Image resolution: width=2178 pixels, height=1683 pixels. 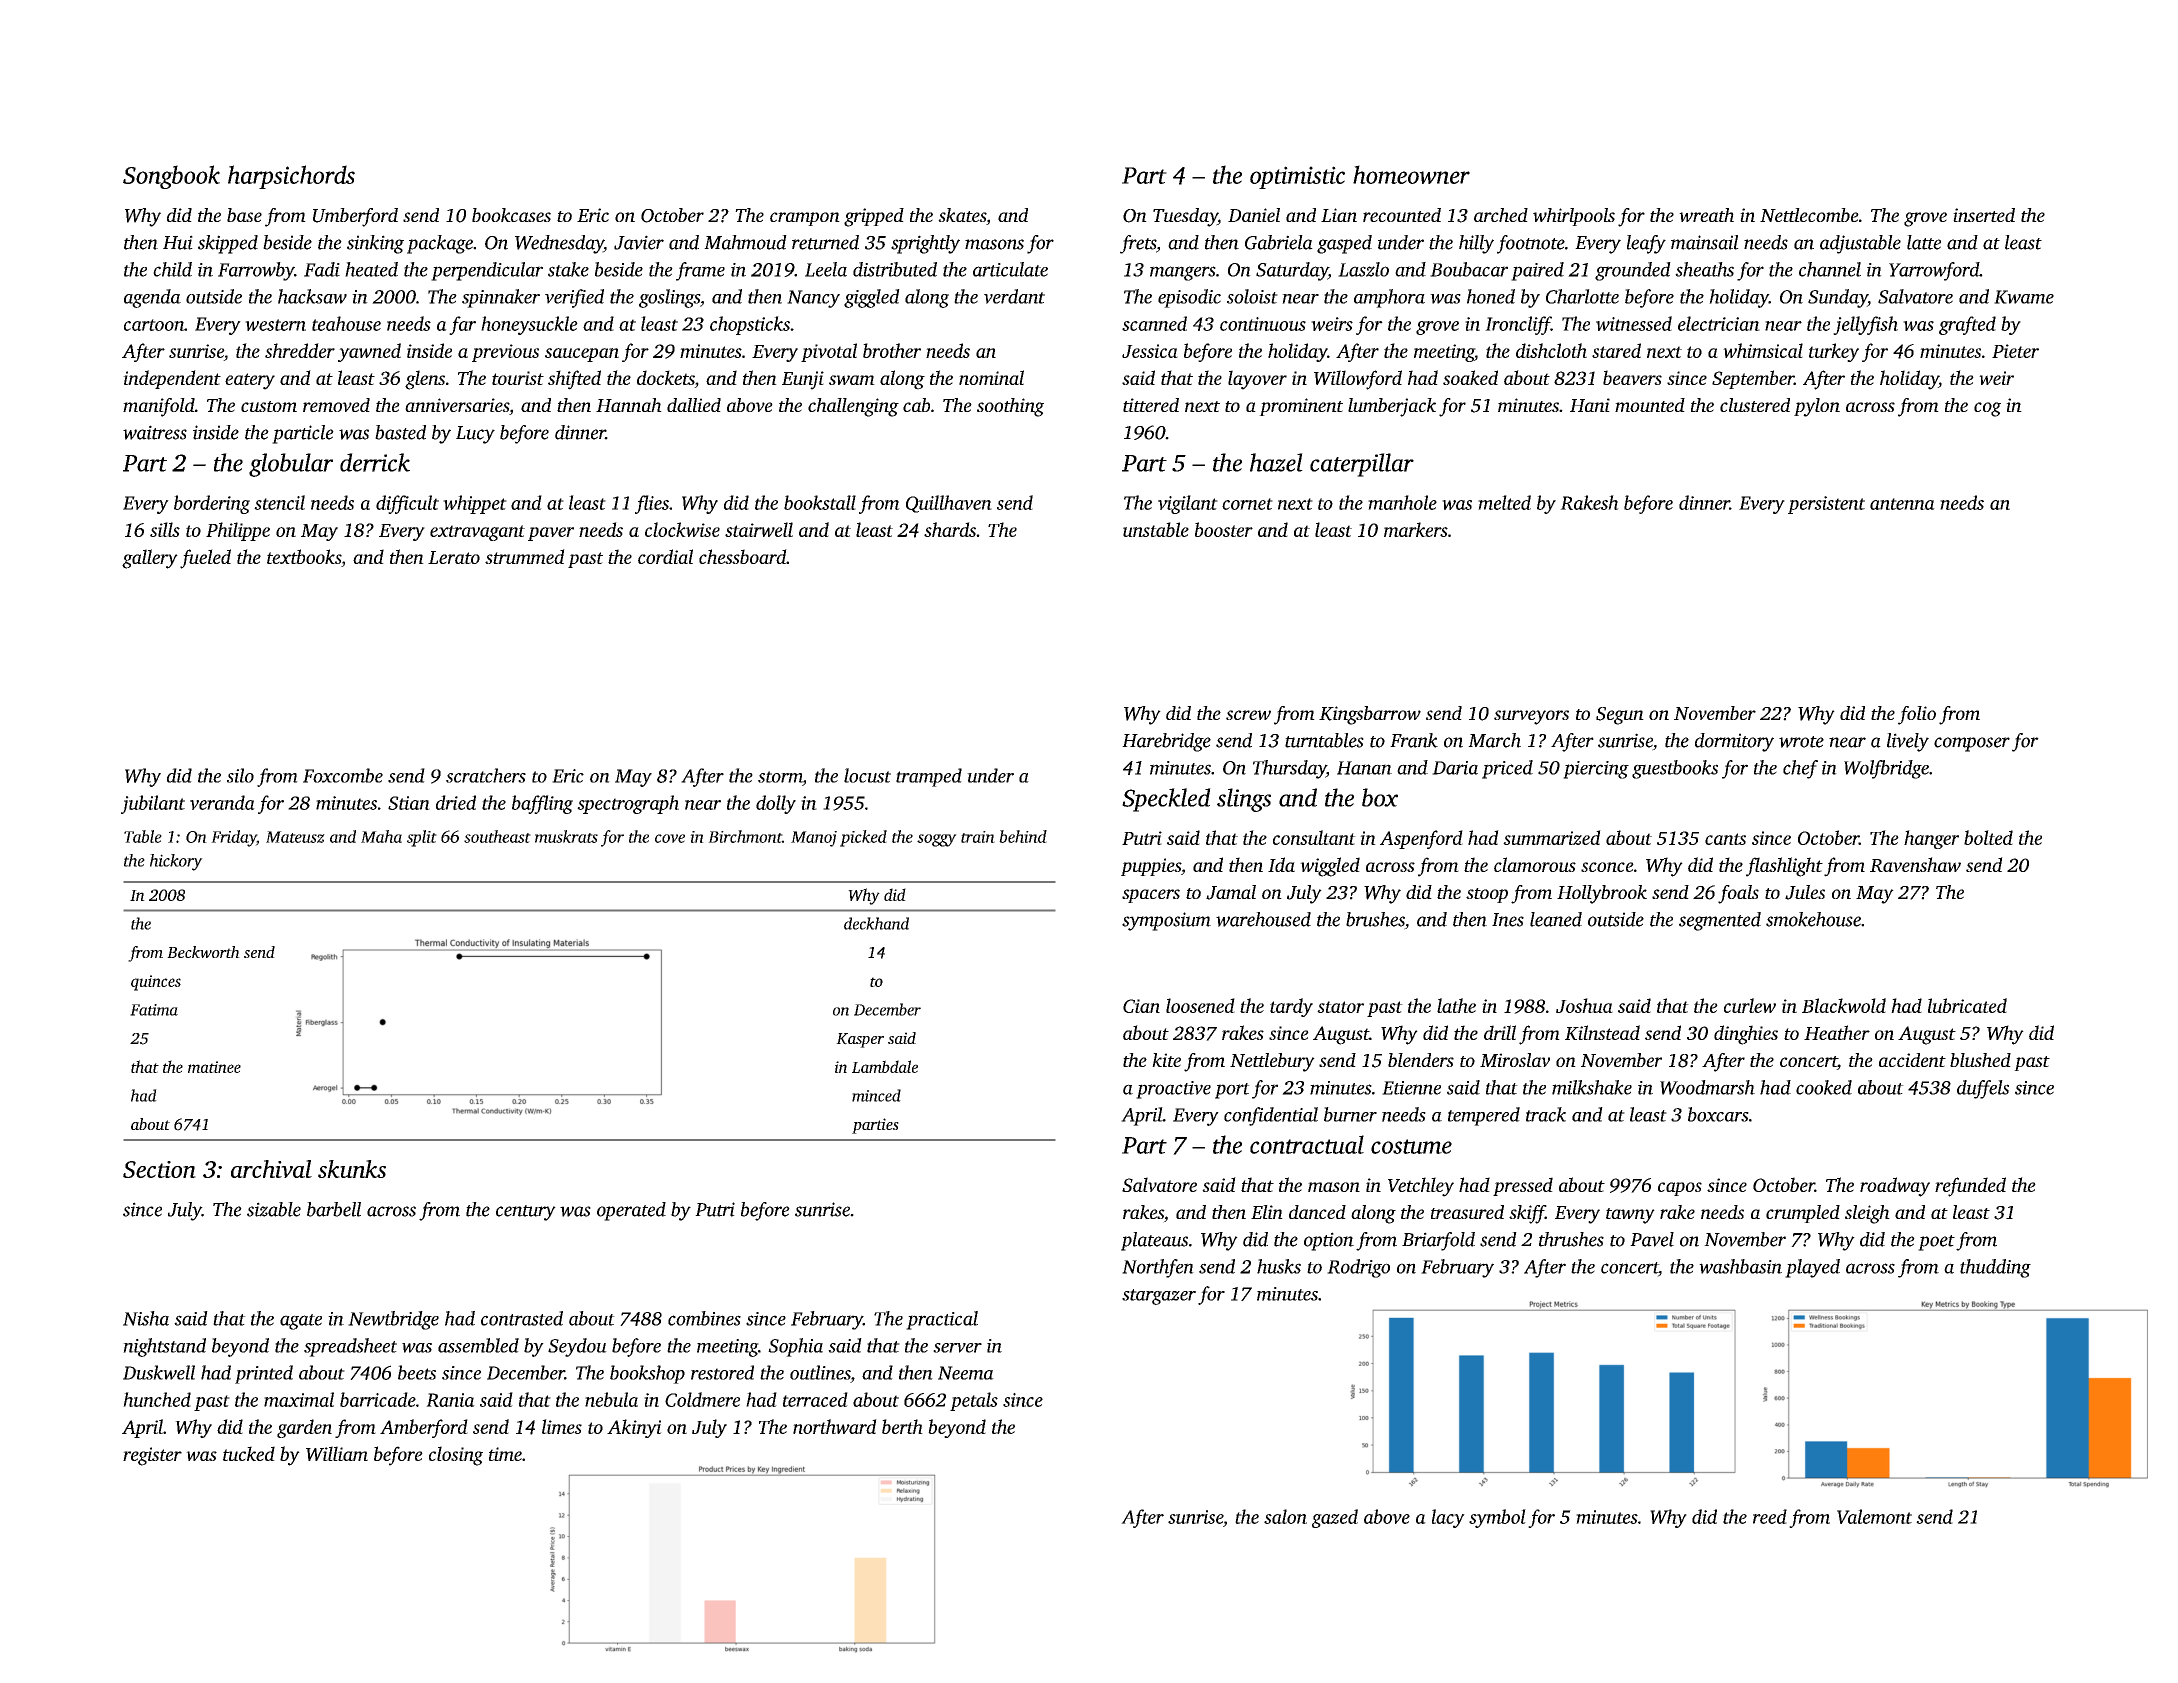 I want to click on inserted, so click(x=1984, y=215).
